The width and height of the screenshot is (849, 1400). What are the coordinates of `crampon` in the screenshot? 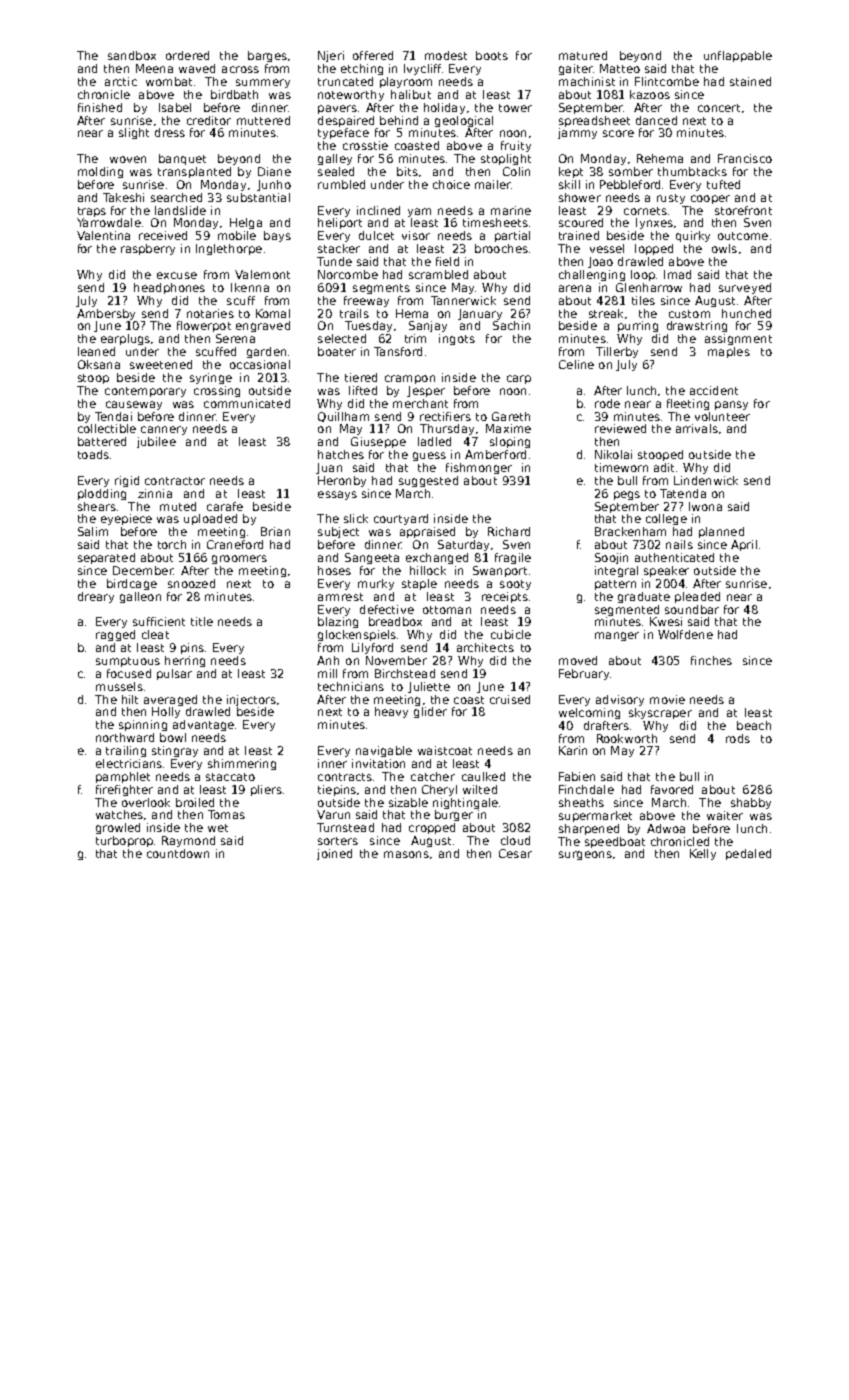 It's located at (410, 379).
